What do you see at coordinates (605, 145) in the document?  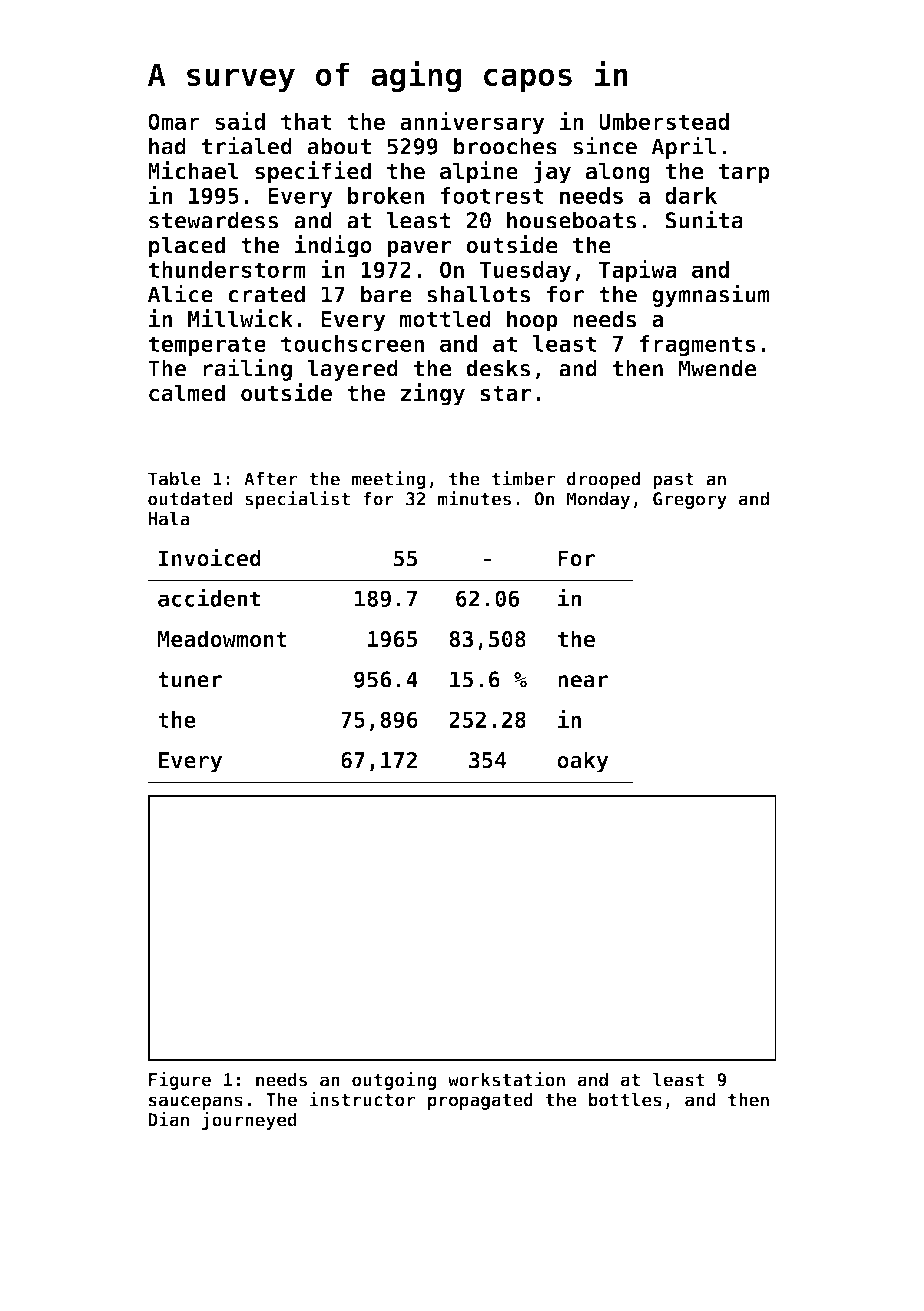 I see `since` at bounding box center [605, 145].
